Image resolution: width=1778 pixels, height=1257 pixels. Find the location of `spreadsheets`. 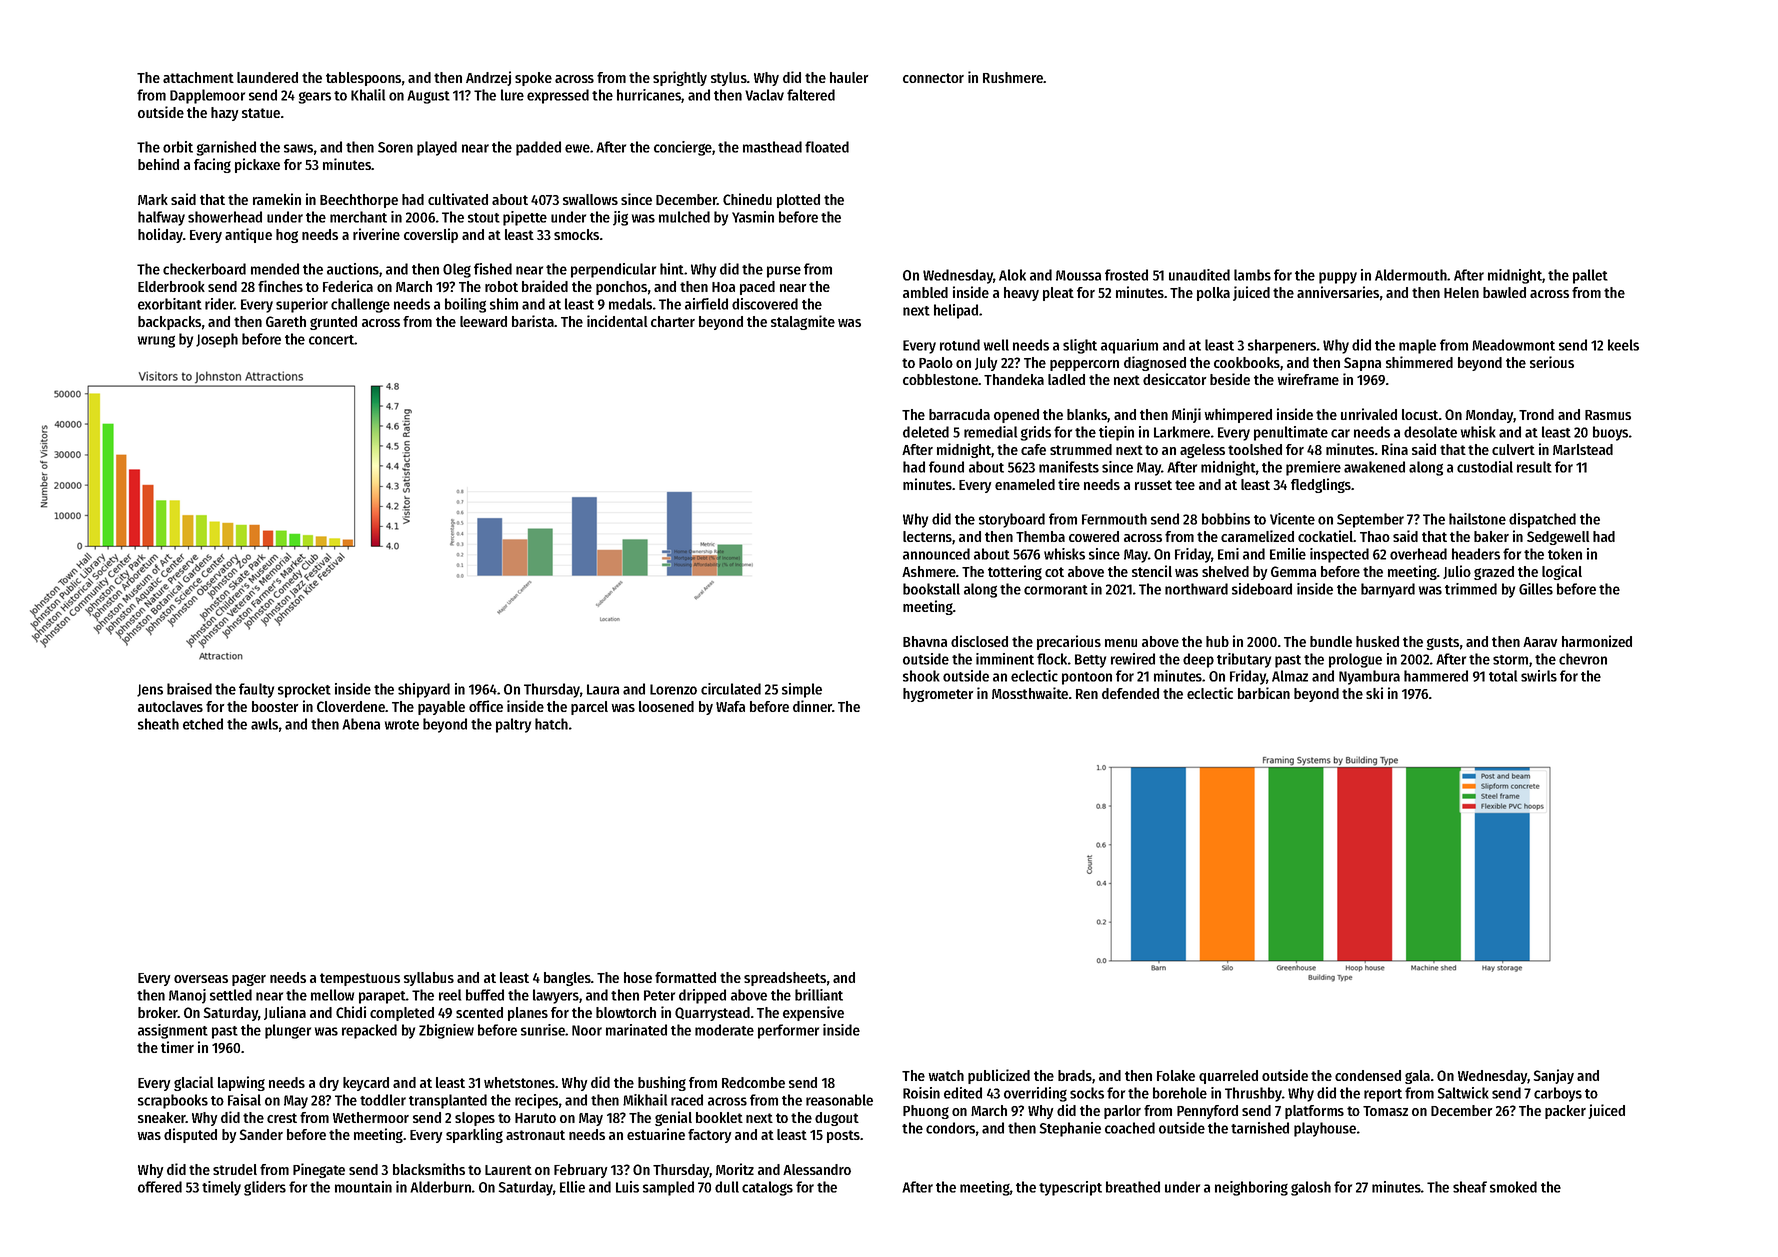

spreadsheets is located at coordinates (785, 979).
